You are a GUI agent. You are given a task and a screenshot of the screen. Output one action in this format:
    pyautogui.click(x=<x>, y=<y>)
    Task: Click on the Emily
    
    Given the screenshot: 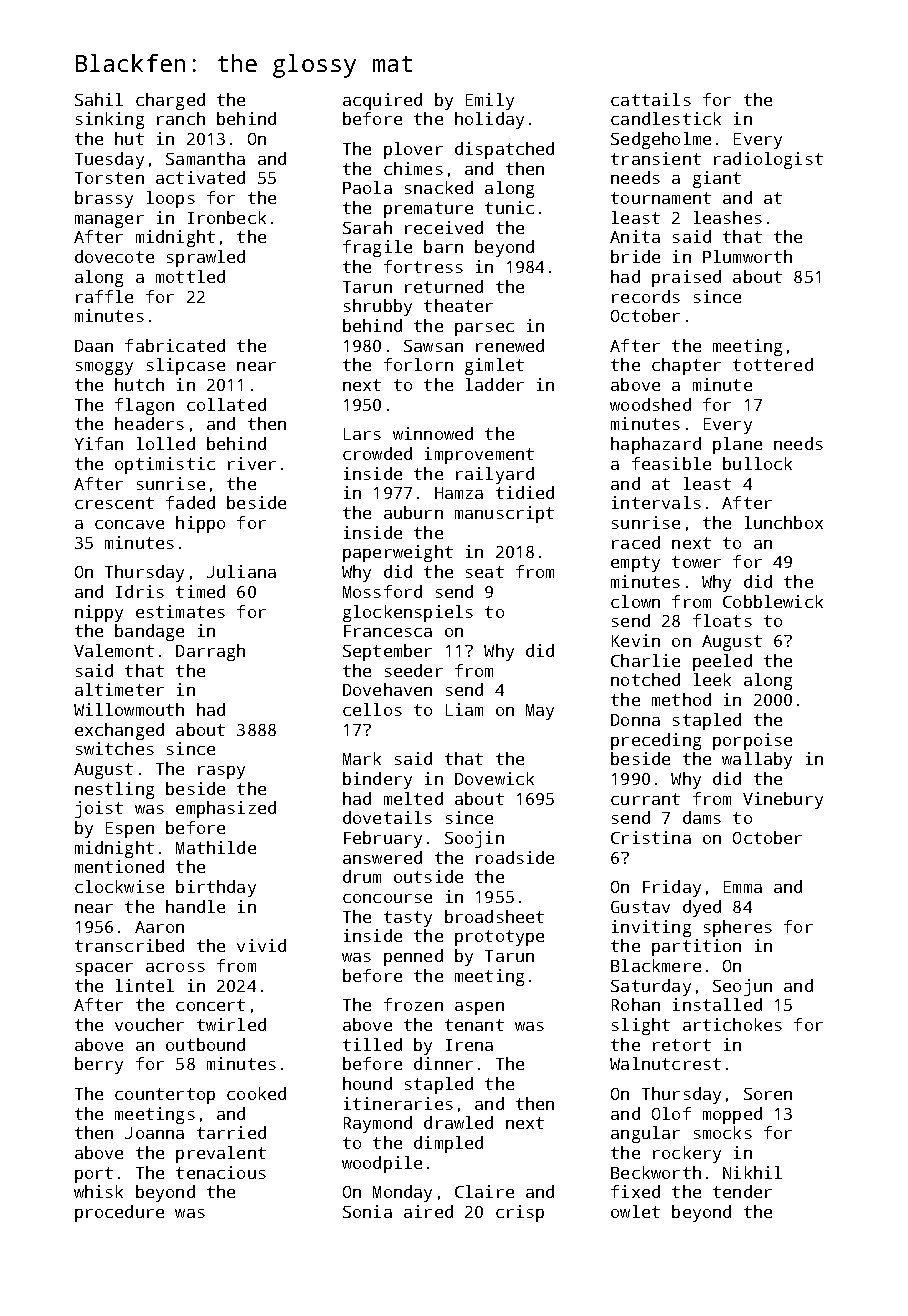 What is the action you would take?
    pyautogui.click(x=490, y=101)
